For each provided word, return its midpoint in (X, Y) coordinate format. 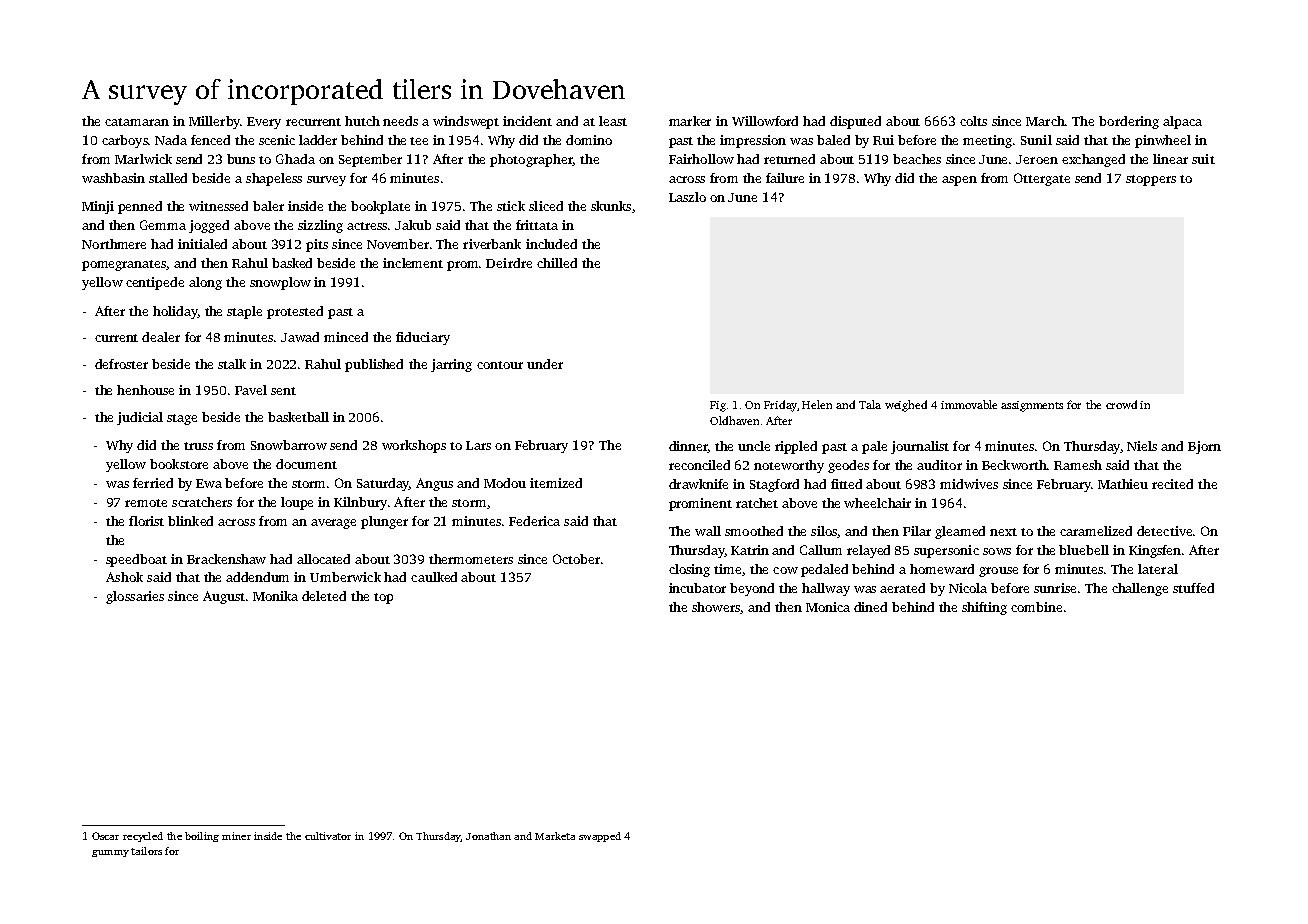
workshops (414, 446)
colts (973, 121)
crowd (1121, 404)
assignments (1032, 406)
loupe (297, 503)
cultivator (328, 836)
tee (419, 141)
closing (689, 570)
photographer (531, 160)
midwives (969, 484)
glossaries (135, 597)
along (205, 283)
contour (500, 365)
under (545, 364)
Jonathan (488, 836)
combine (1036, 607)
